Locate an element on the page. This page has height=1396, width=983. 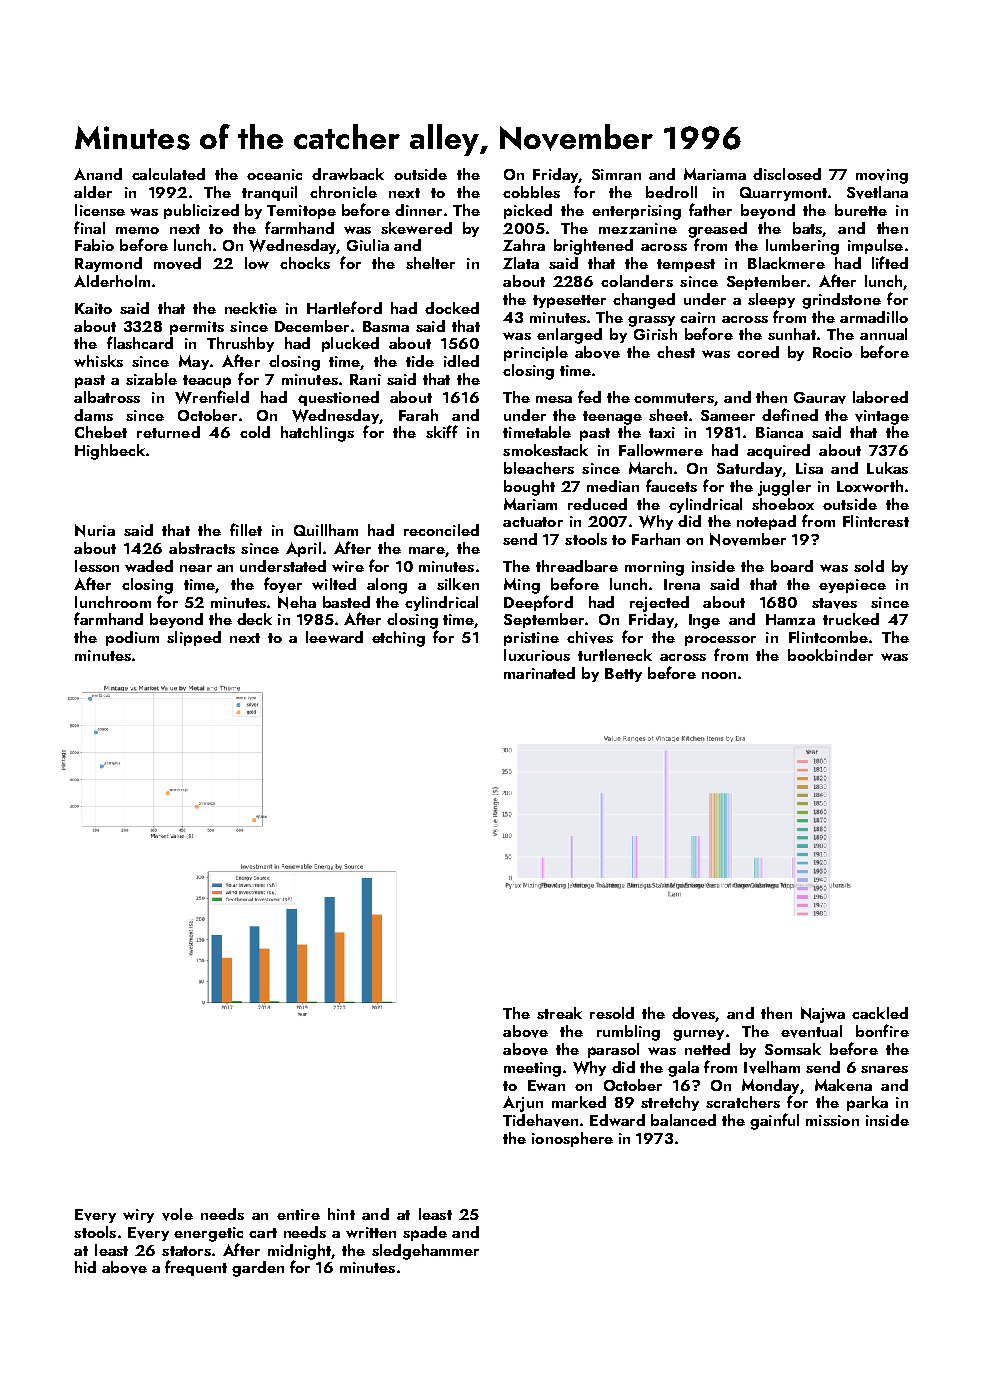
Simran is located at coordinates (616, 174).
